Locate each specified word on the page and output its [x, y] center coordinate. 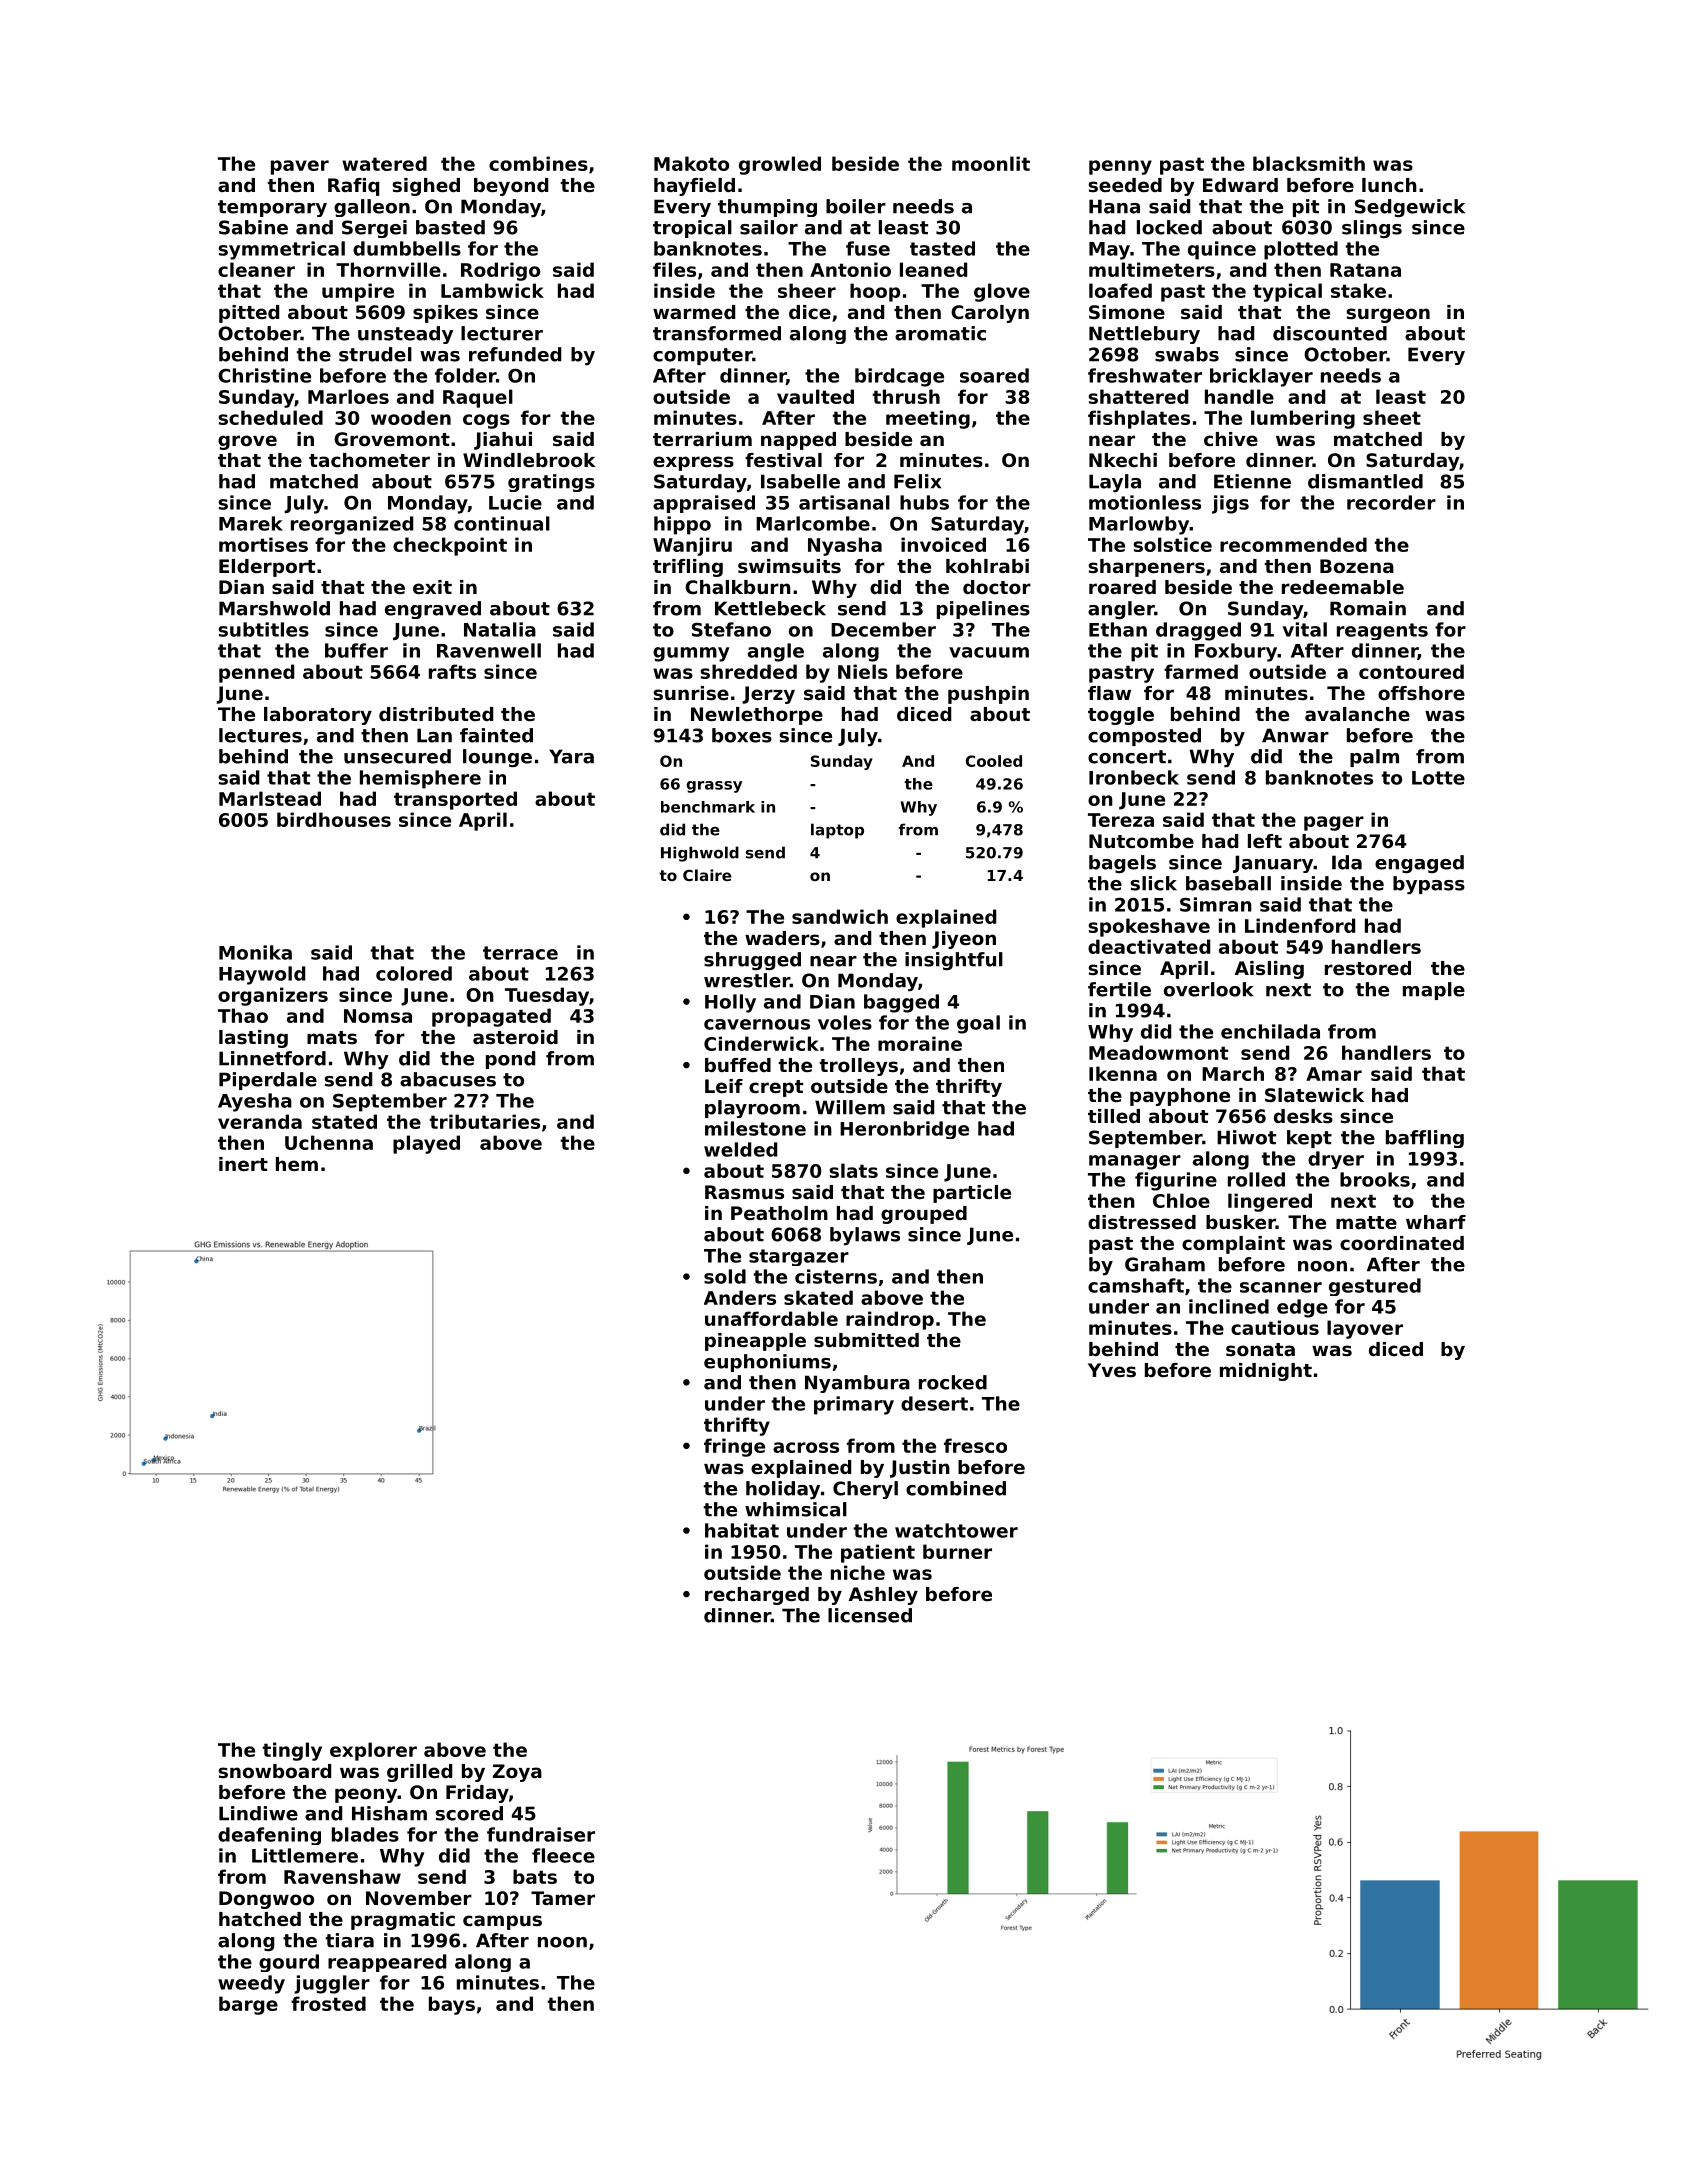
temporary [272, 208]
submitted [866, 1340]
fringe [734, 1447]
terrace [520, 953]
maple [1434, 991]
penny [1120, 167]
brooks [1375, 1179]
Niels [863, 671]
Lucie [515, 502]
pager [1334, 823]
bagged [901, 1003]
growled [780, 165]
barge [248, 2005]
